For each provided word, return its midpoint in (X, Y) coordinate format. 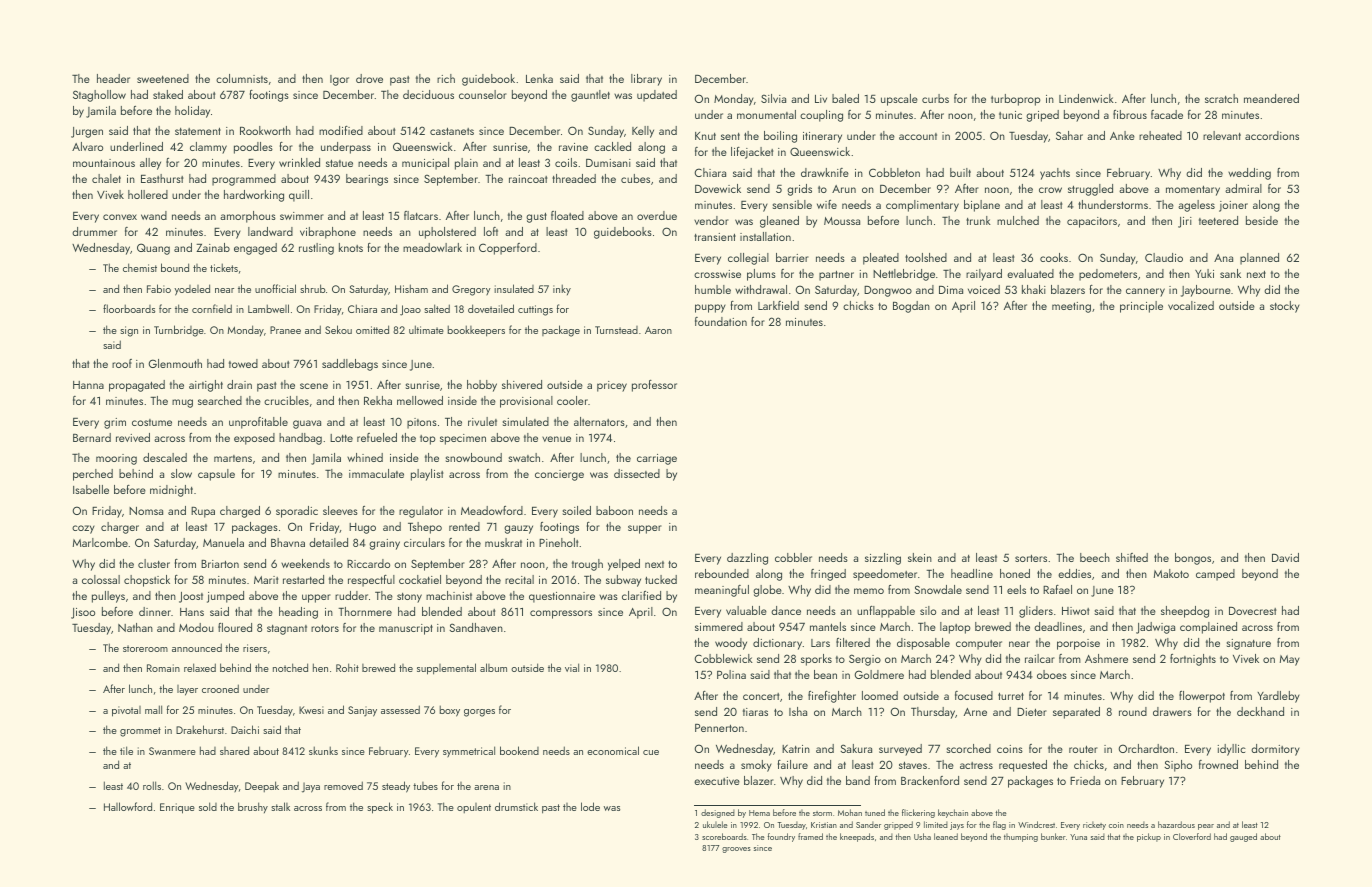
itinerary (822, 137)
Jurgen (87, 132)
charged (240, 512)
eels (1016, 589)
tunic (1010, 115)
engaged (255, 249)
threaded (574, 178)
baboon (614, 510)
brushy (253, 807)
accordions (1272, 135)
